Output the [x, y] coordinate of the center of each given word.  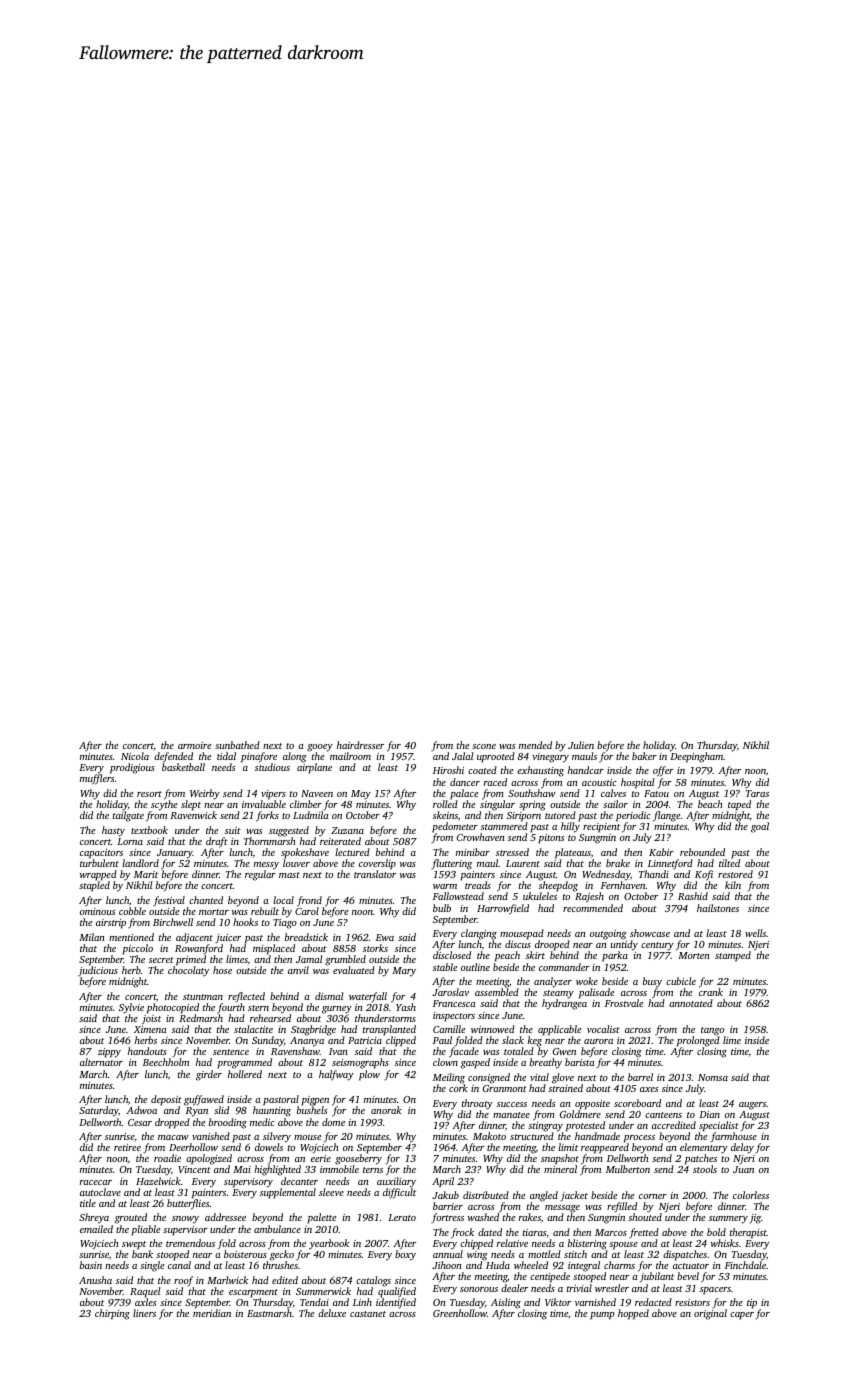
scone [484, 746]
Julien [581, 745]
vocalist [603, 1029]
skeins [445, 815]
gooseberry [358, 1160]
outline [475, 967]
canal [179, 1265]
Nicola [135, 756]
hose [222, 970]
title [88, 1203]
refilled [622, 1208]
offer [663, 771]
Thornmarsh [270, 841]
